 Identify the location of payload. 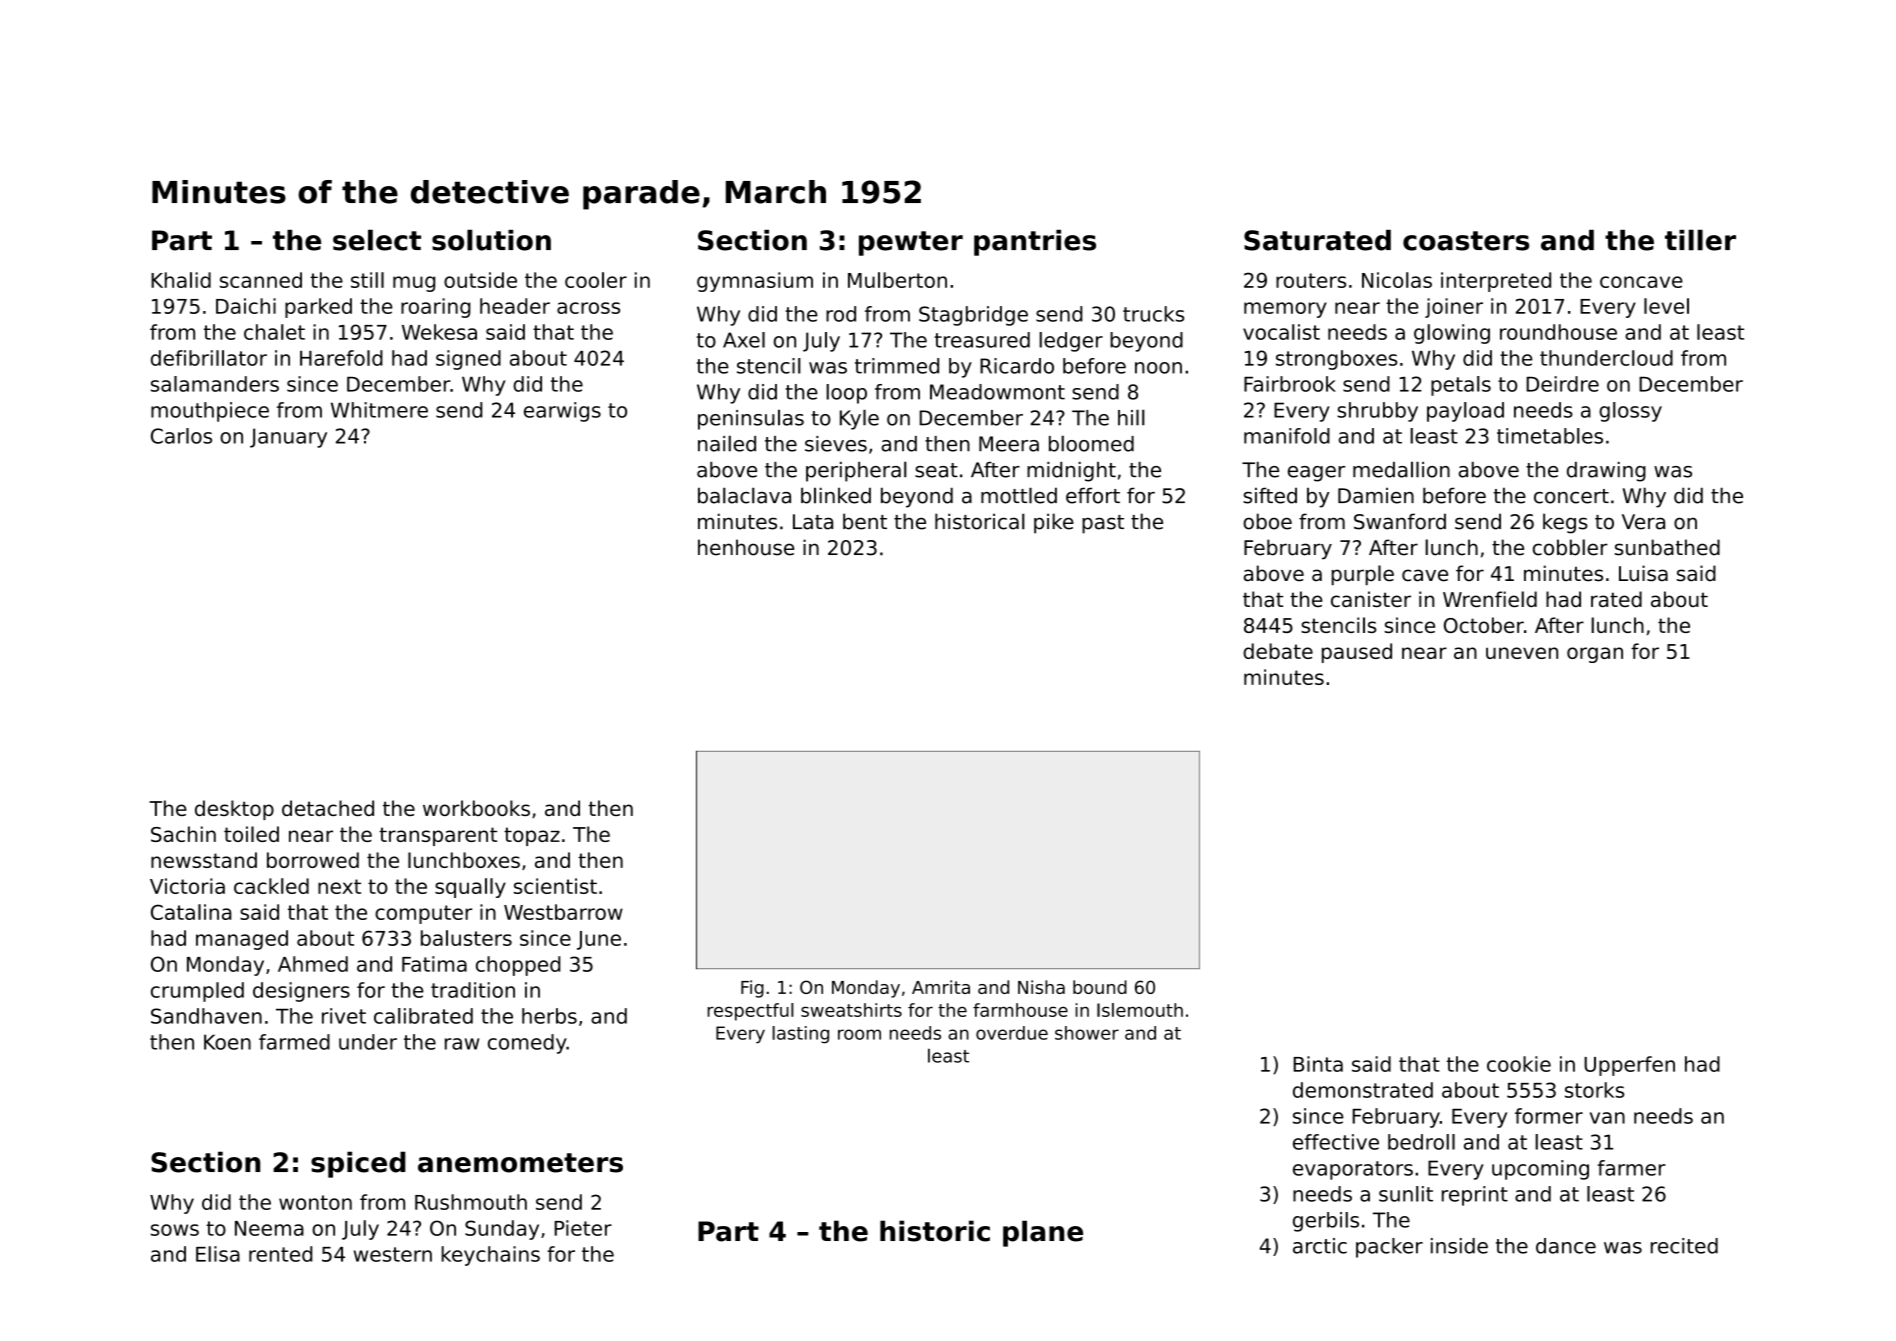
(1465, 412).
